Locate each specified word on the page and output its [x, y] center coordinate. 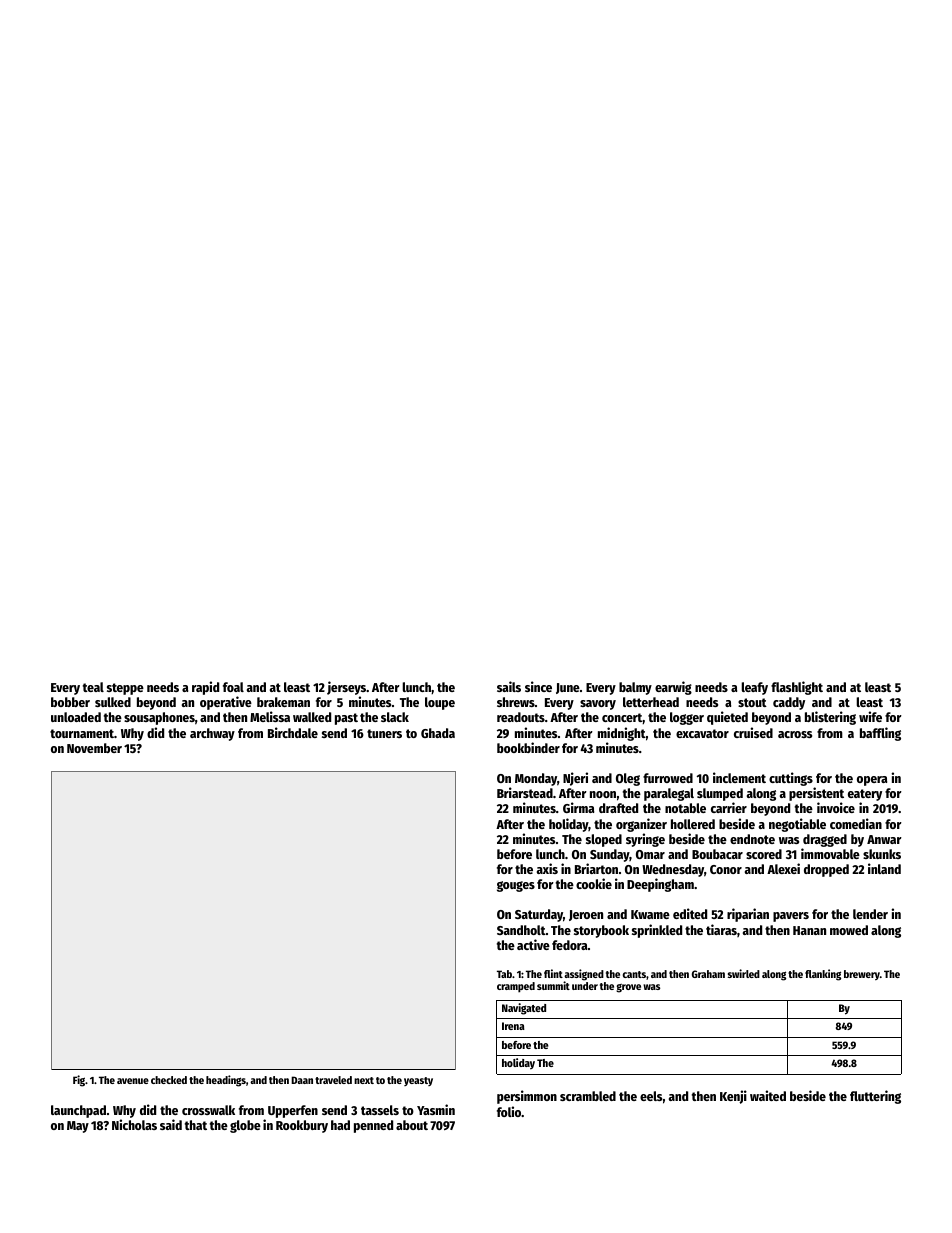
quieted [727, 718]
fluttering [875, 1097]
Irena [513, 1026]
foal [233, 687]
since [538, 686]
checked [169, 1080]
